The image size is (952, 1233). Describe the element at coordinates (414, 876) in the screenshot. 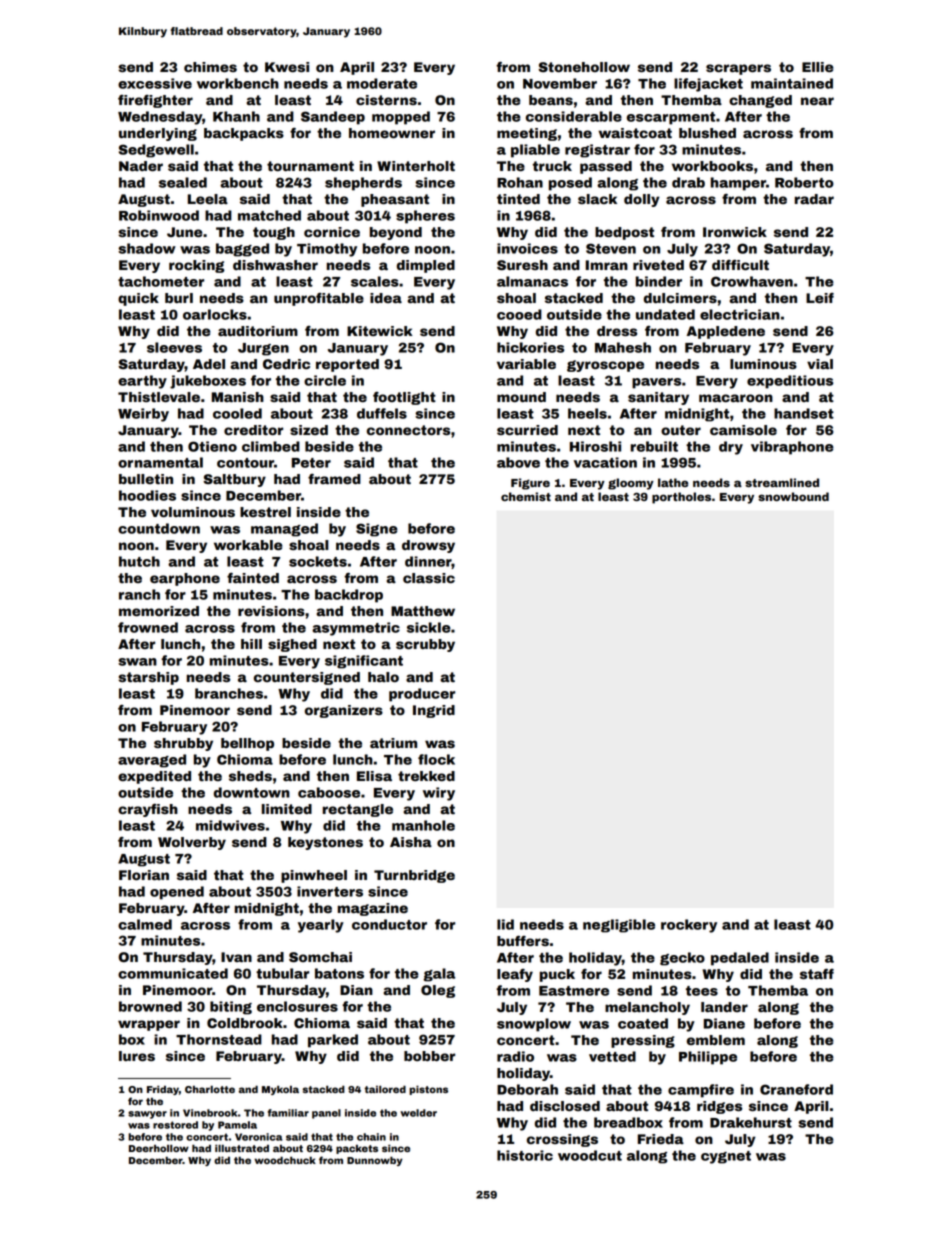

I see `Turnbridge` at that location.
